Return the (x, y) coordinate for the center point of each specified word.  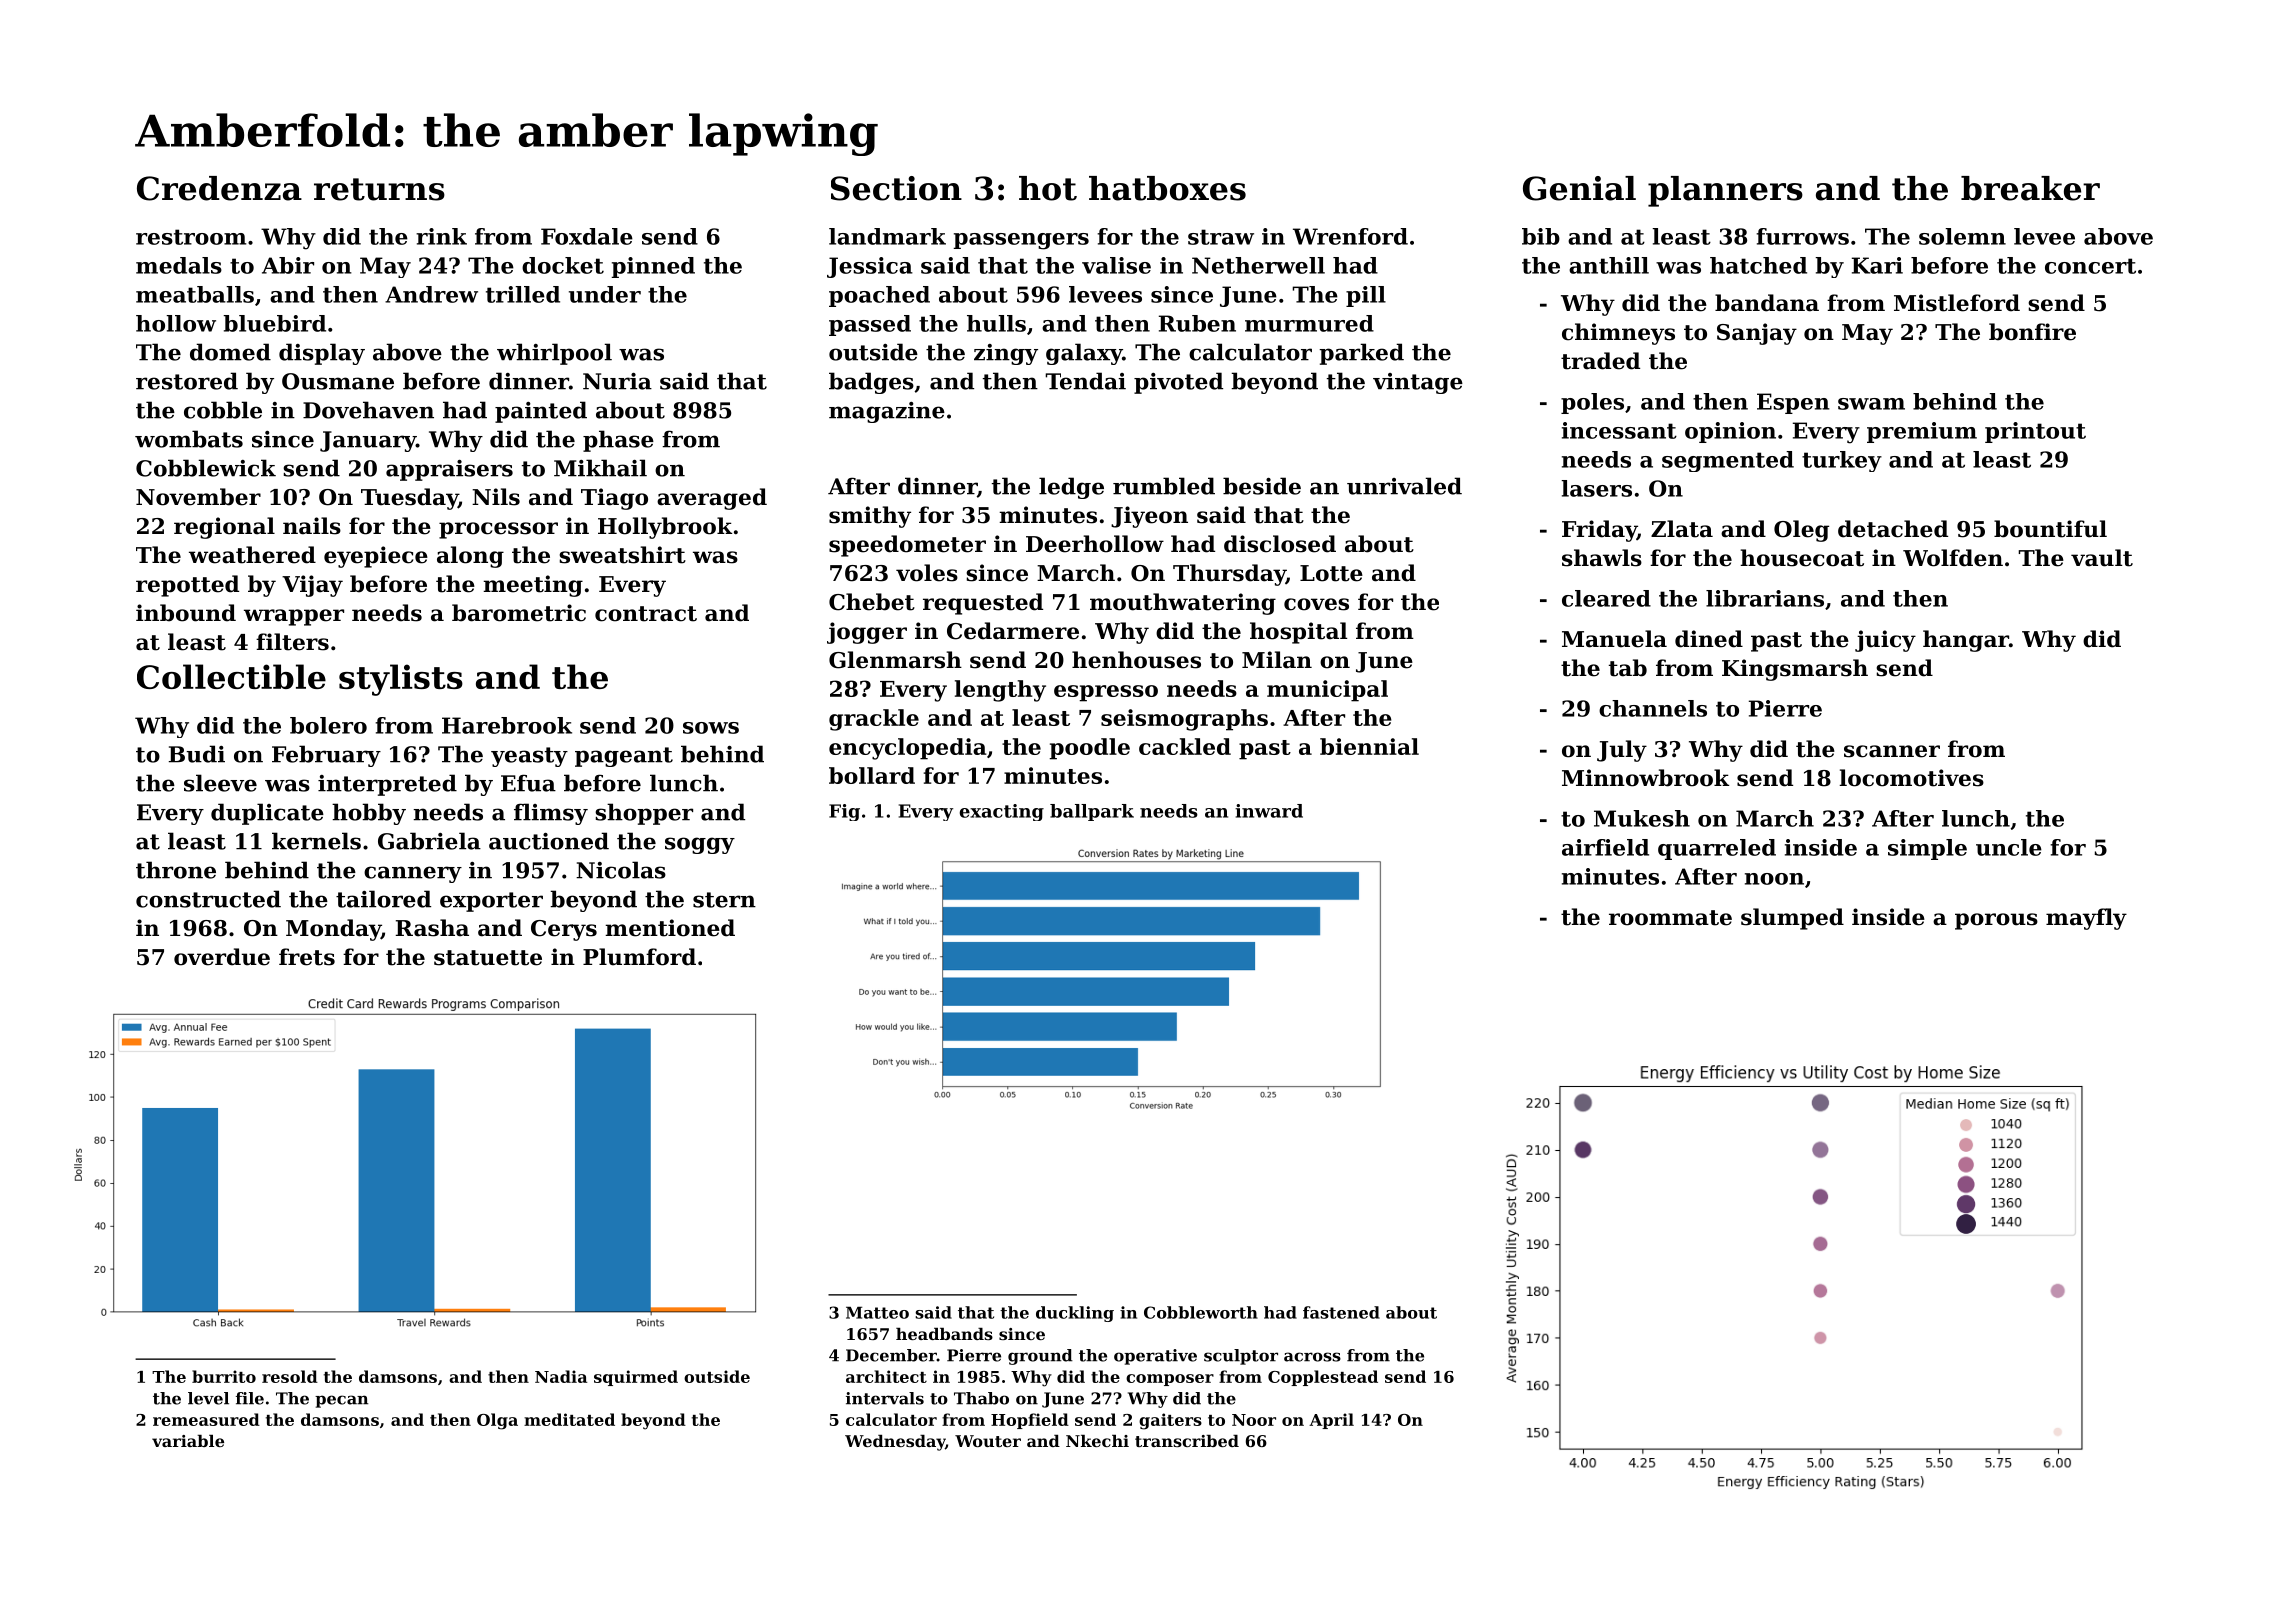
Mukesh (1642, 818)
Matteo (877, 1312)
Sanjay (1757, 334)
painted (541, 412)
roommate (1670, 918)
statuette (488, 958)
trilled (523, 294)
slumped (1792, 919)
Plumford (639, 957)
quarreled (1717, 849)
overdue (222, 957)
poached (879, 296)
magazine (887, 412)
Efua (528, 783)
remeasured (206, 1419)
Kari (1877, 265)
